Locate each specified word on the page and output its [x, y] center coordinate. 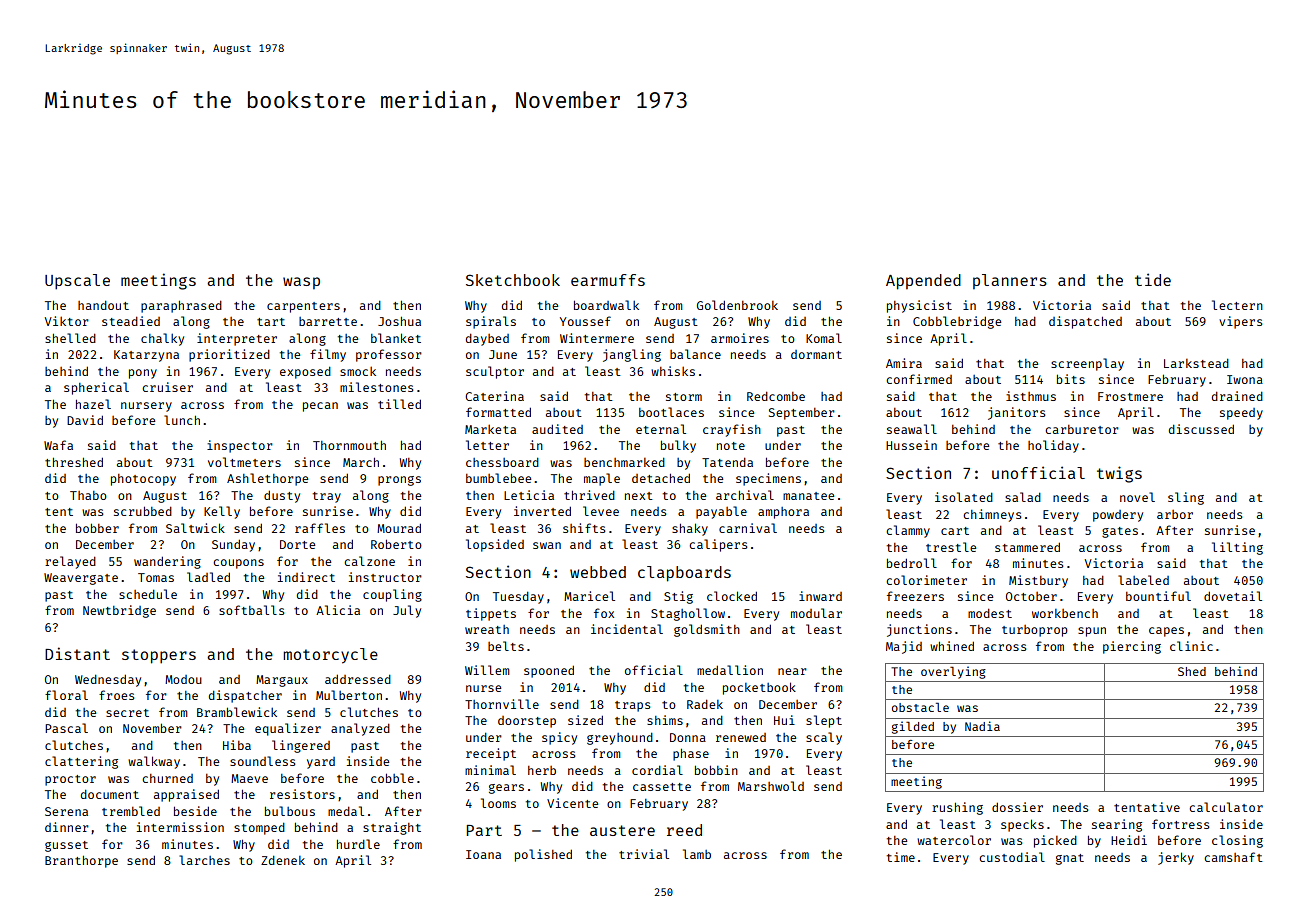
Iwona [1245, 379]
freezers [915, 596]
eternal [661, 429]
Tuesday [518, 598]
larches [204, 860]
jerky [1176, 858]
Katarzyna [146, 356]
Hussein [911, 445]
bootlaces [671, 412]
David [85, 420]
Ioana [483, 854]
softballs [251, 610]
